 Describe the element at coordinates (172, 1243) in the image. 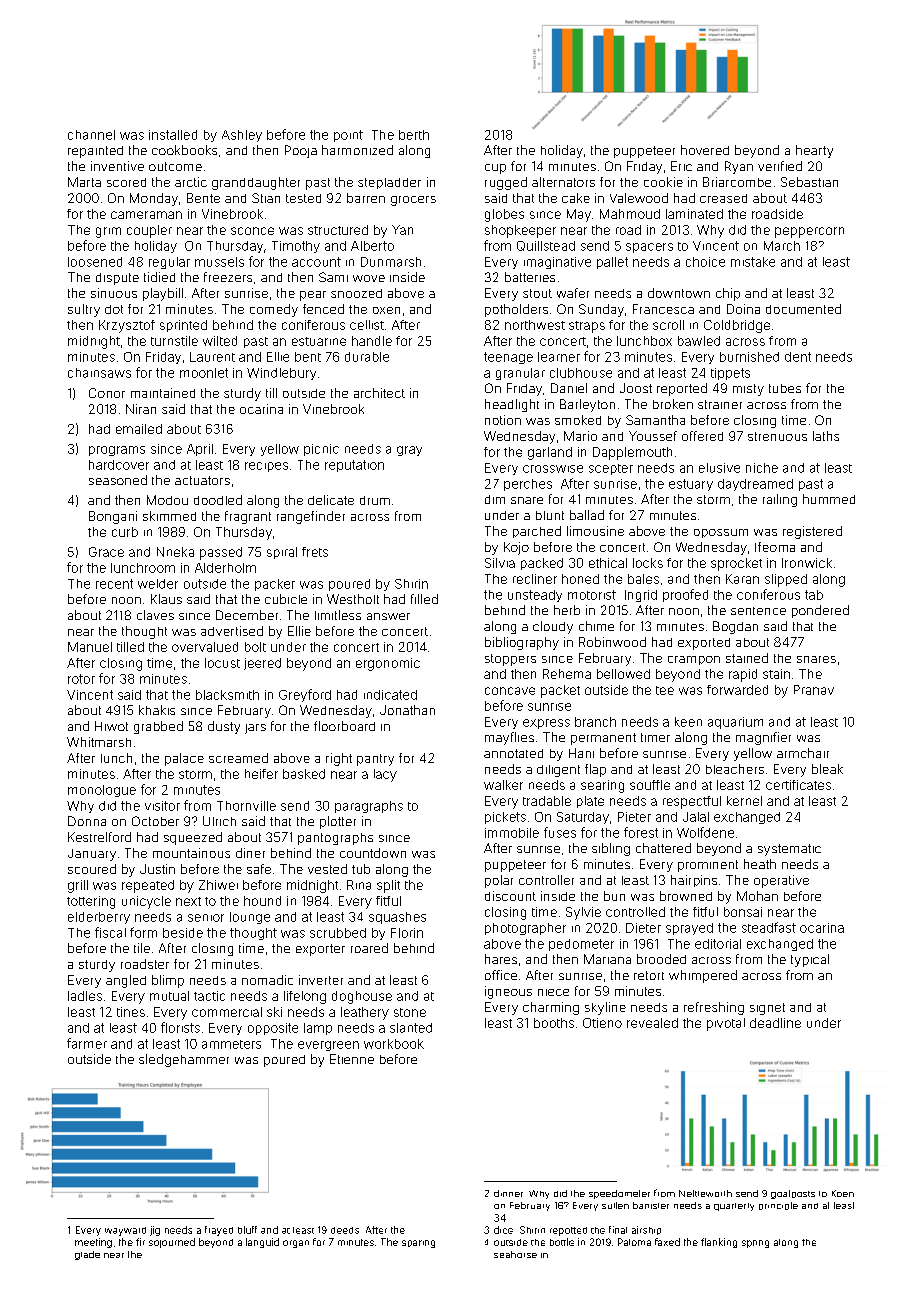

I see `sojourned` at that location.
